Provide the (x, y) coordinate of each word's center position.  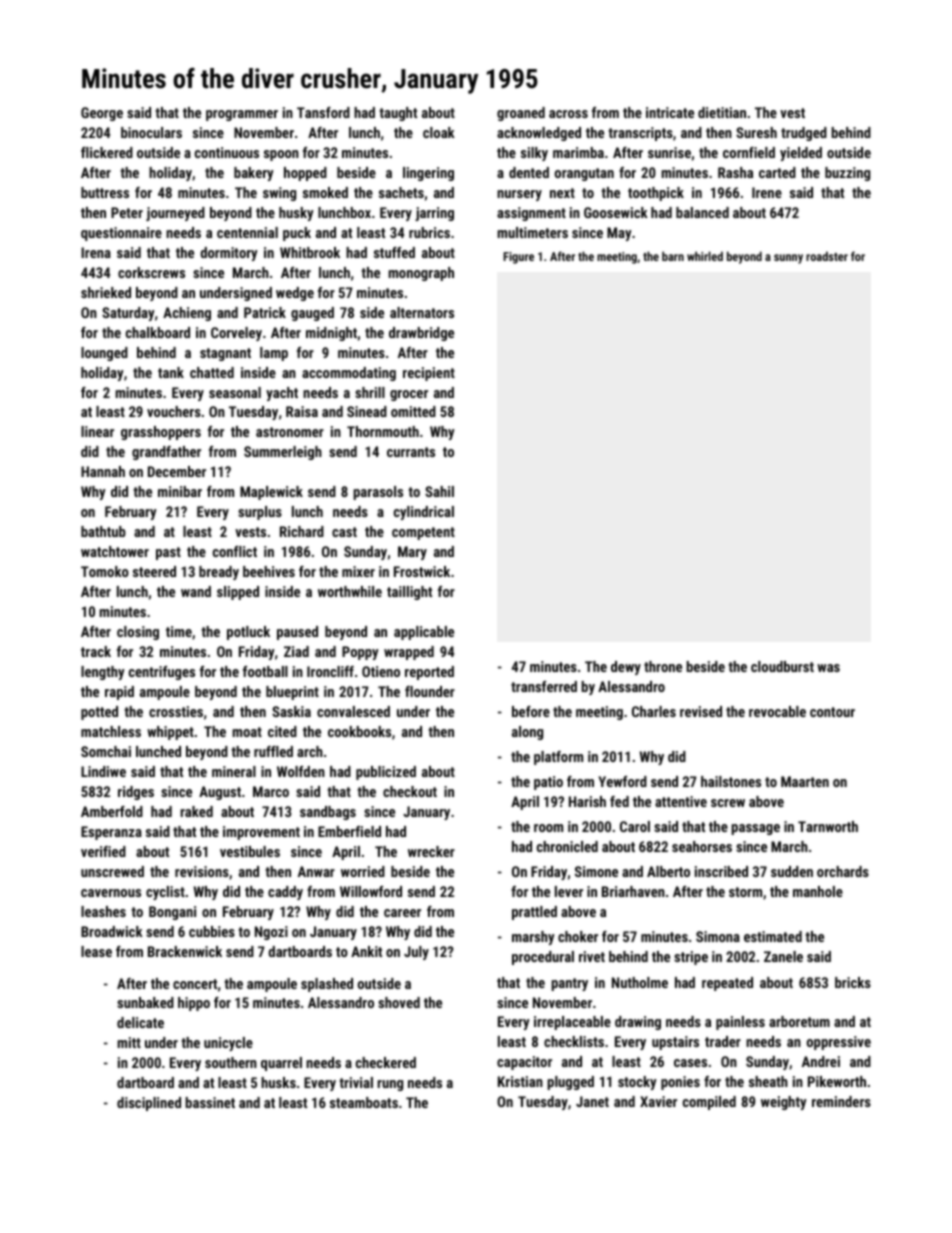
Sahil (439, 491)
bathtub (103, 531)
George (102, 114)
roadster (827, 256)
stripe (691, 958)
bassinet (210, 1102)
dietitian (722, 112)
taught (398, 114)
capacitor (524, 1063)
